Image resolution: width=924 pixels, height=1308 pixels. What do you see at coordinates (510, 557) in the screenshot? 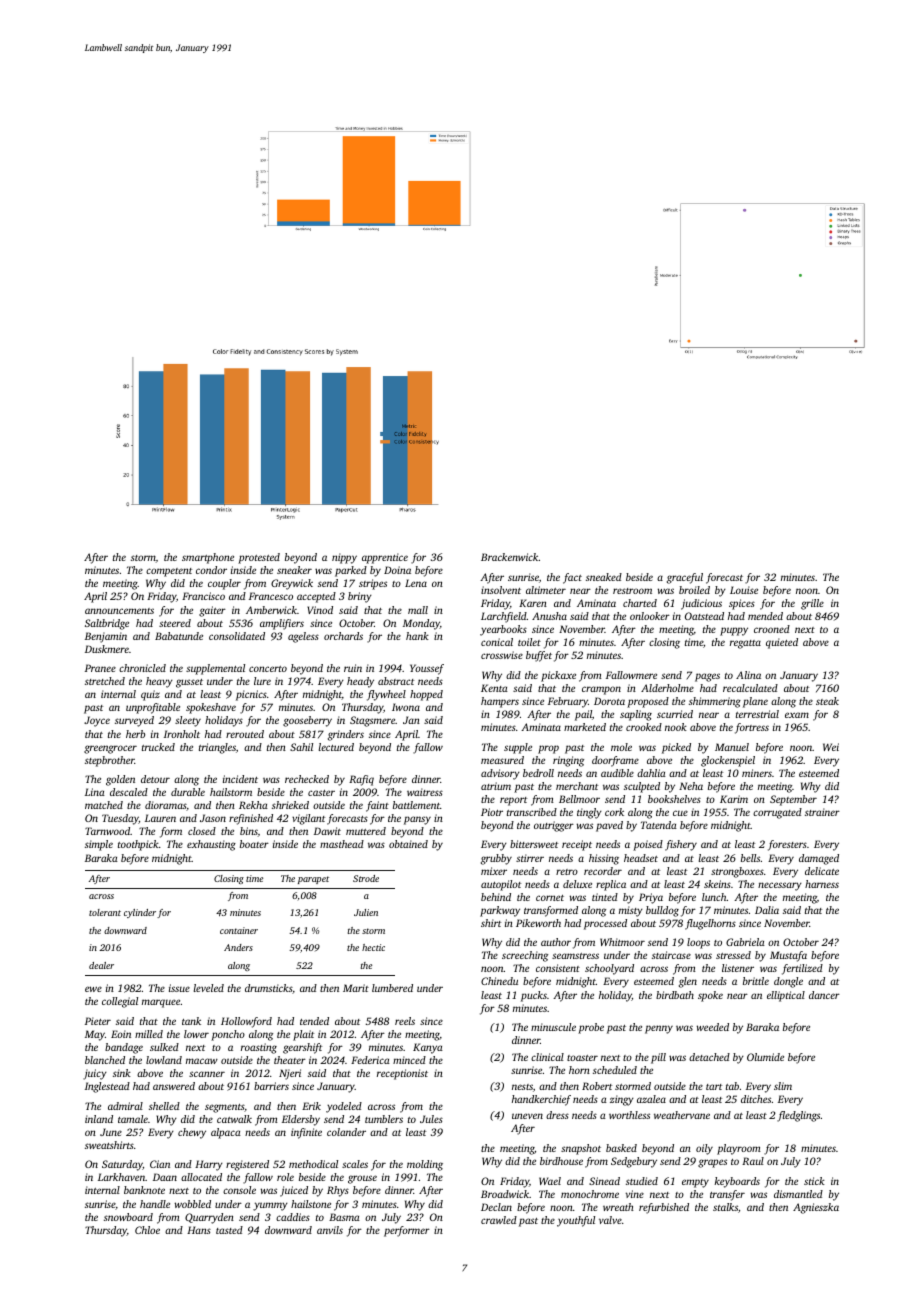
I see `Brackenwick` at bounding box center [510, 557].
